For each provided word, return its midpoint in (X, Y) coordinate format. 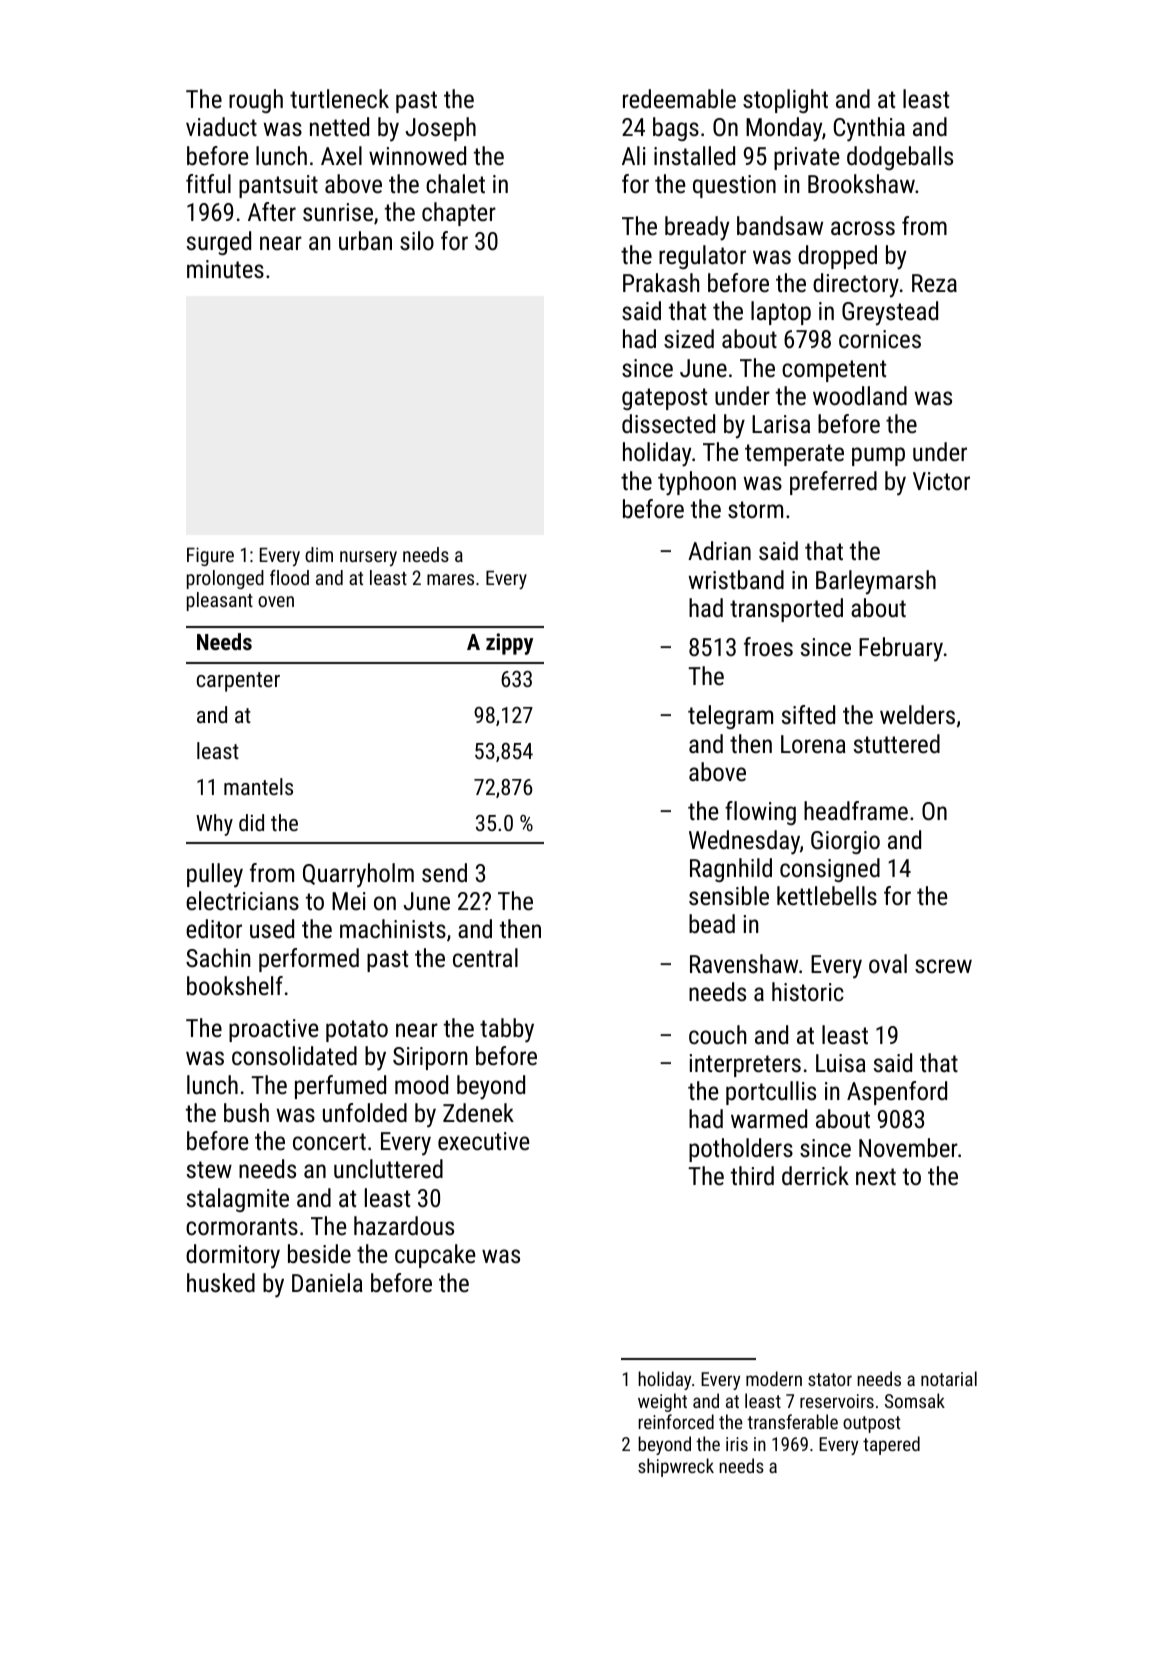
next (876, 1176)
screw (943, 966)
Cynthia (869, 129)
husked (221, 1282)
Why (214, 825)
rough (256, 101)
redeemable (679, 98)
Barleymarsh (876, 582)
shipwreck (676, 1467)
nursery (368, 558)
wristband (736, 579)
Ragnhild (731, 870)
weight (662, 1402)
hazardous (404, 1225)
